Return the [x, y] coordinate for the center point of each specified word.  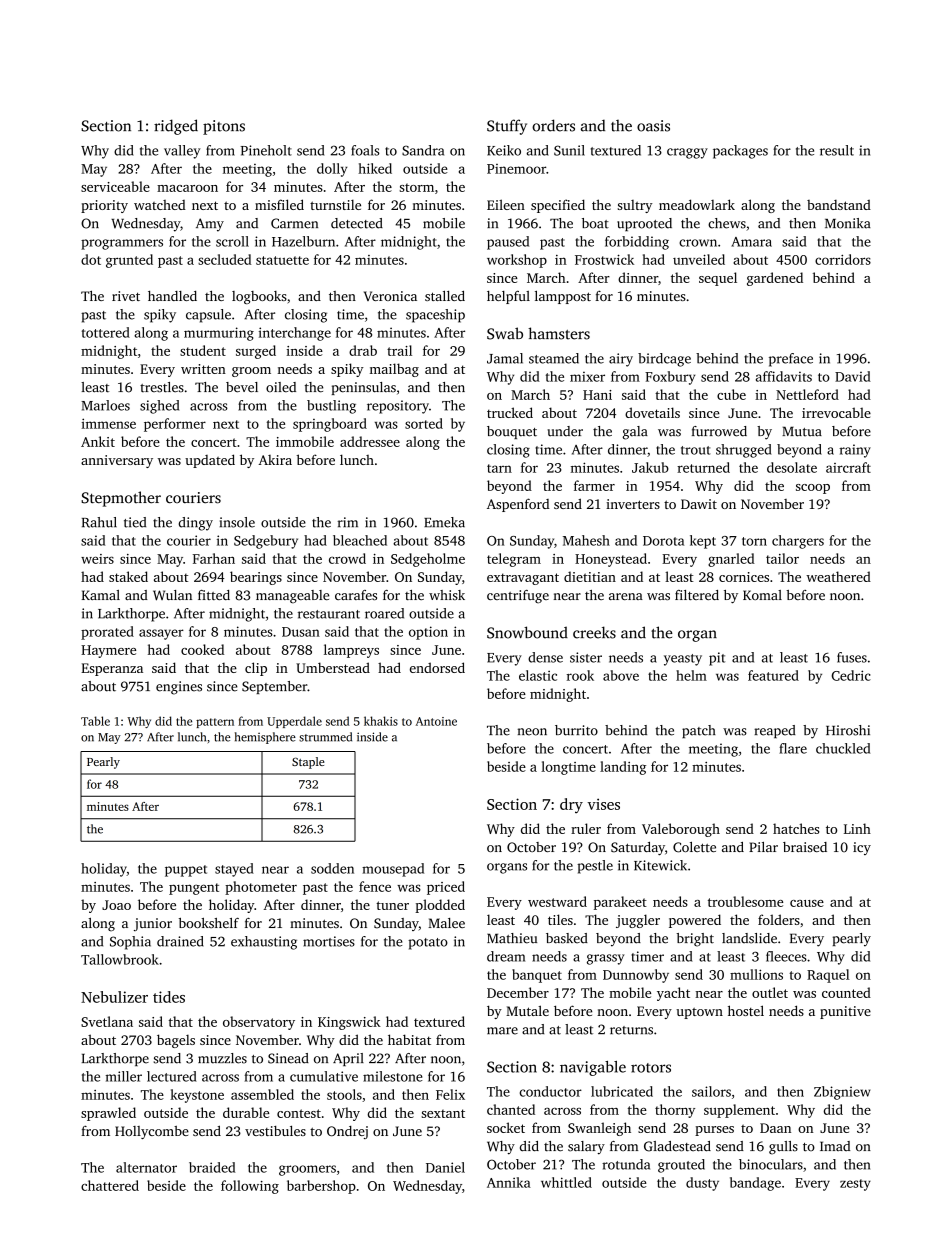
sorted [424, 423]
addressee [370, 441]
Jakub [650, 467]
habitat [409, 1039]
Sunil [569, 150]
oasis [653, 126]
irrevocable [836, 412]
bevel [242, 387]
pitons [224, 127]
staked [128, 576]
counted [846, 992]
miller [124, 1076]
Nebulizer [114, 997]
